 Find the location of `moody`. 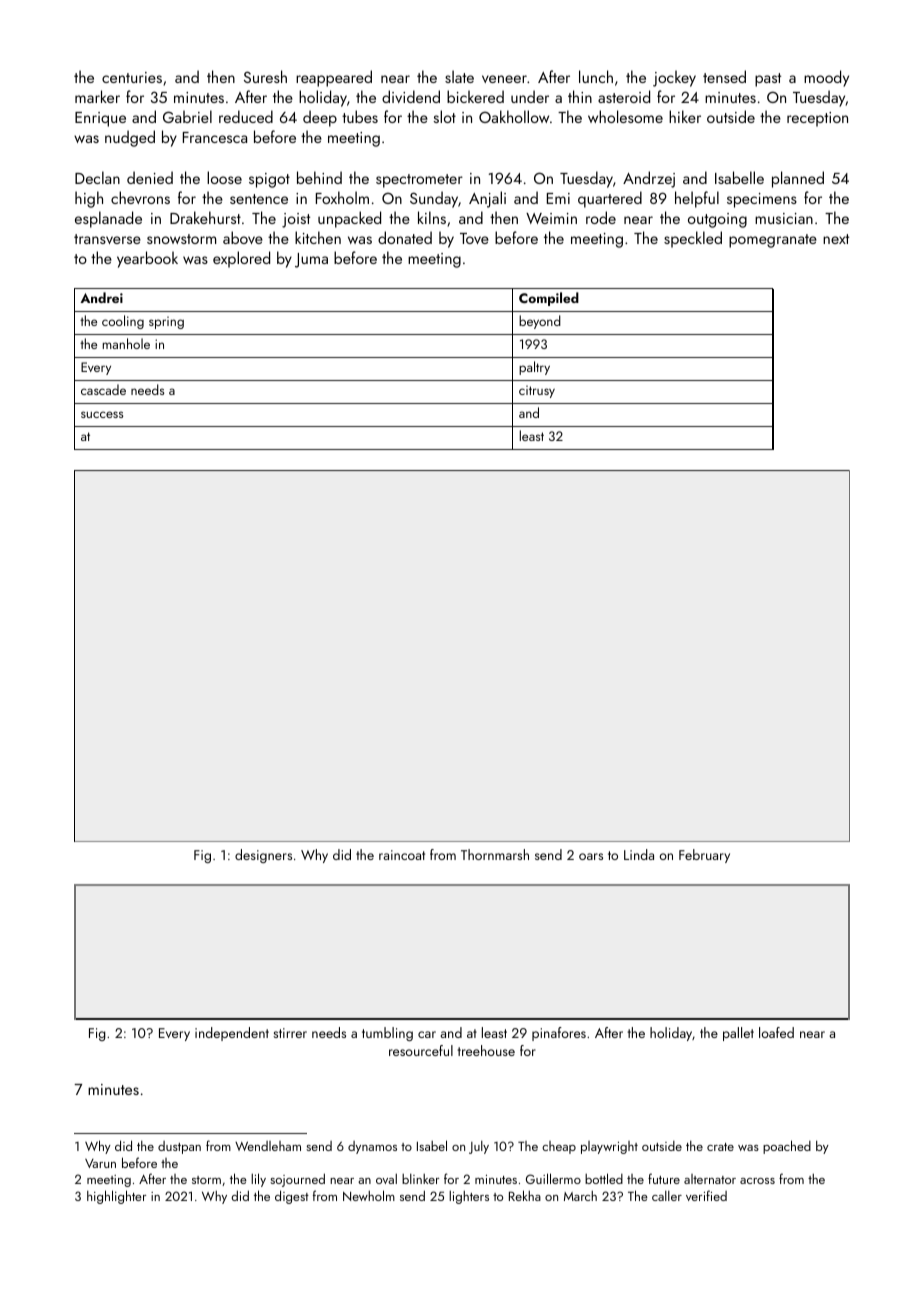

moody is located at coordinates (826, 78).
